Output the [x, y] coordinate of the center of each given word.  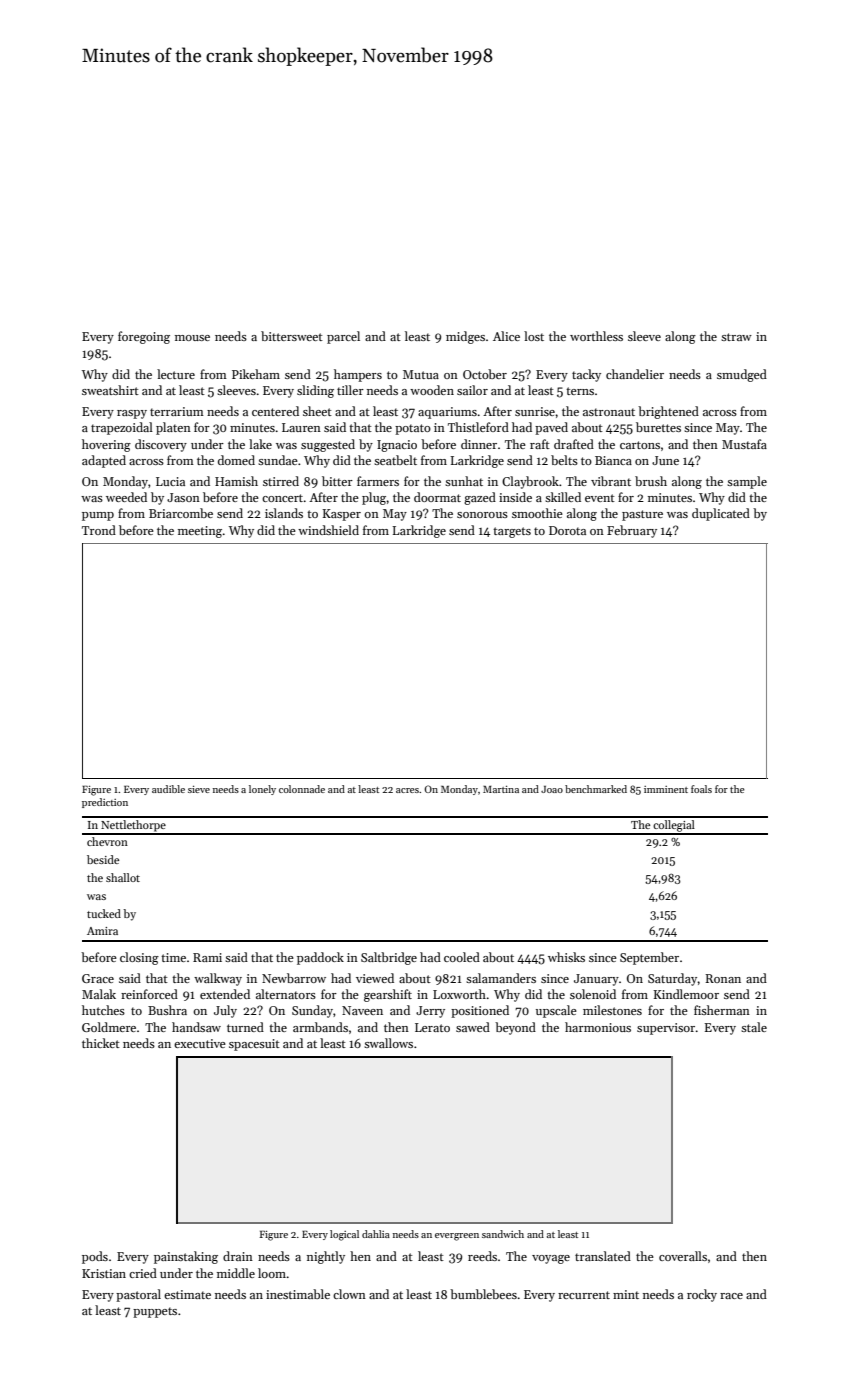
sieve [199, 789]
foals [701, 789]
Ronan [723, 978]
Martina [501, 789]
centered [275, 411]
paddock [320, 958]
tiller [350, 390]
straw [736, 337]
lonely [262, 790]
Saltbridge [389, 958]
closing [139, 958]
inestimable [298, 1294]
